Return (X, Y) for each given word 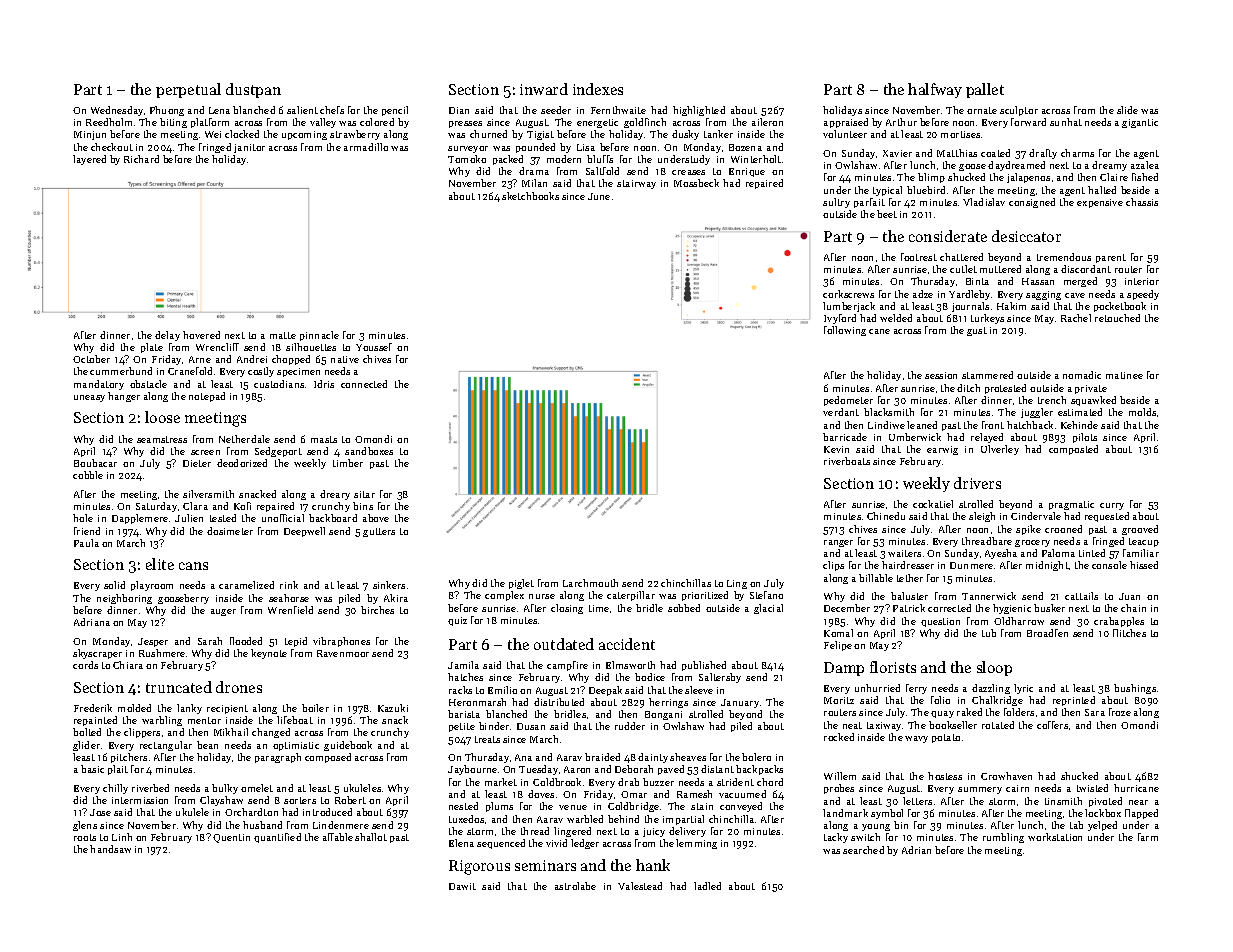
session (941, 375)
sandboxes (369, 451)
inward (544, 89)
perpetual (188, 90)
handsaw (110, 849)
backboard (333, 518)
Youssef (374, 347)
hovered (201, 335)
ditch (968, 388)
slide (1127, 110)
